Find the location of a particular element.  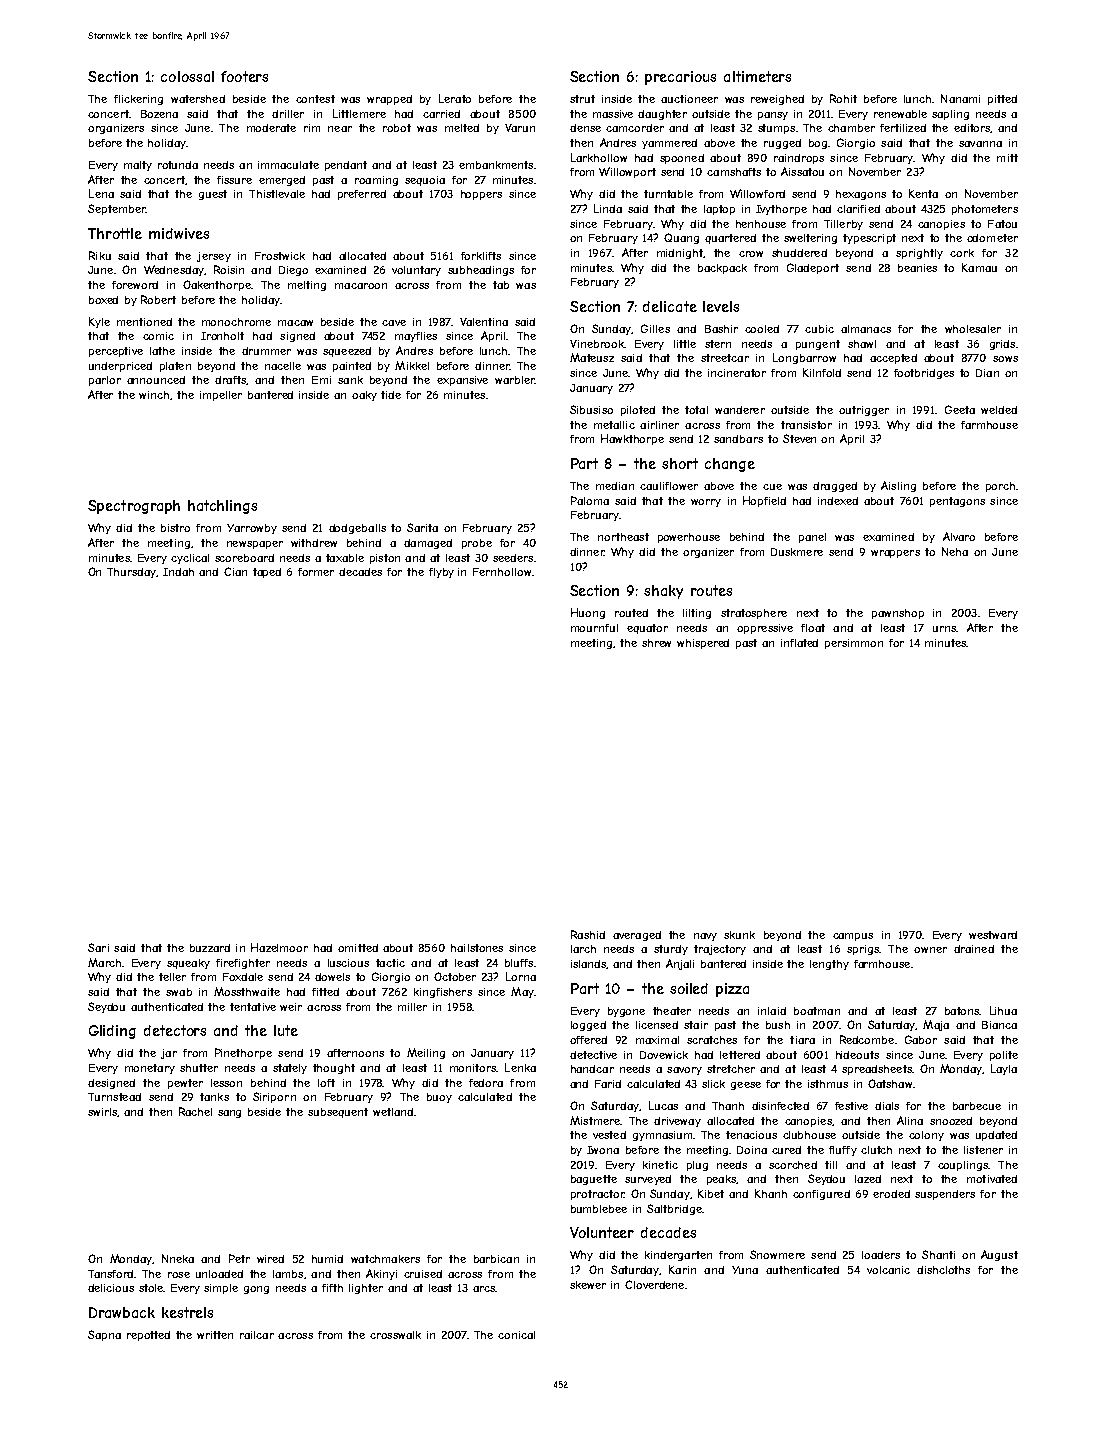

footers is located at coordinates (244, 76).
